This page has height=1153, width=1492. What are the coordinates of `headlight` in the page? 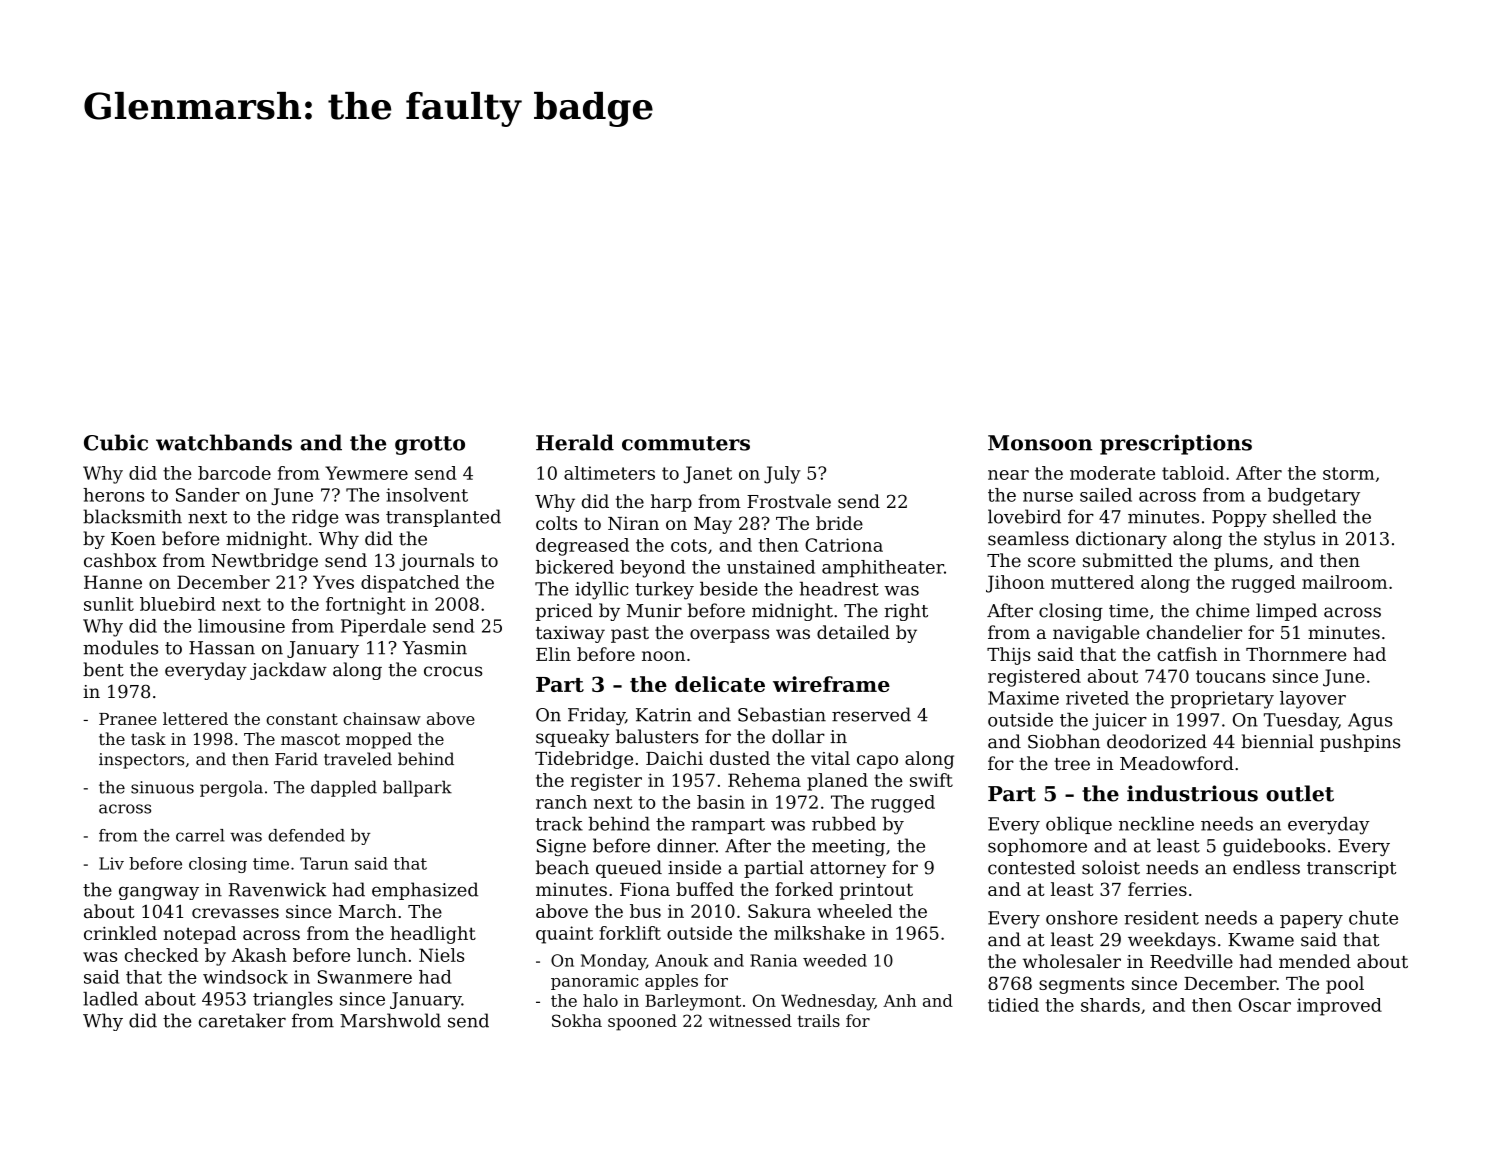 It's located at (433, 935).
